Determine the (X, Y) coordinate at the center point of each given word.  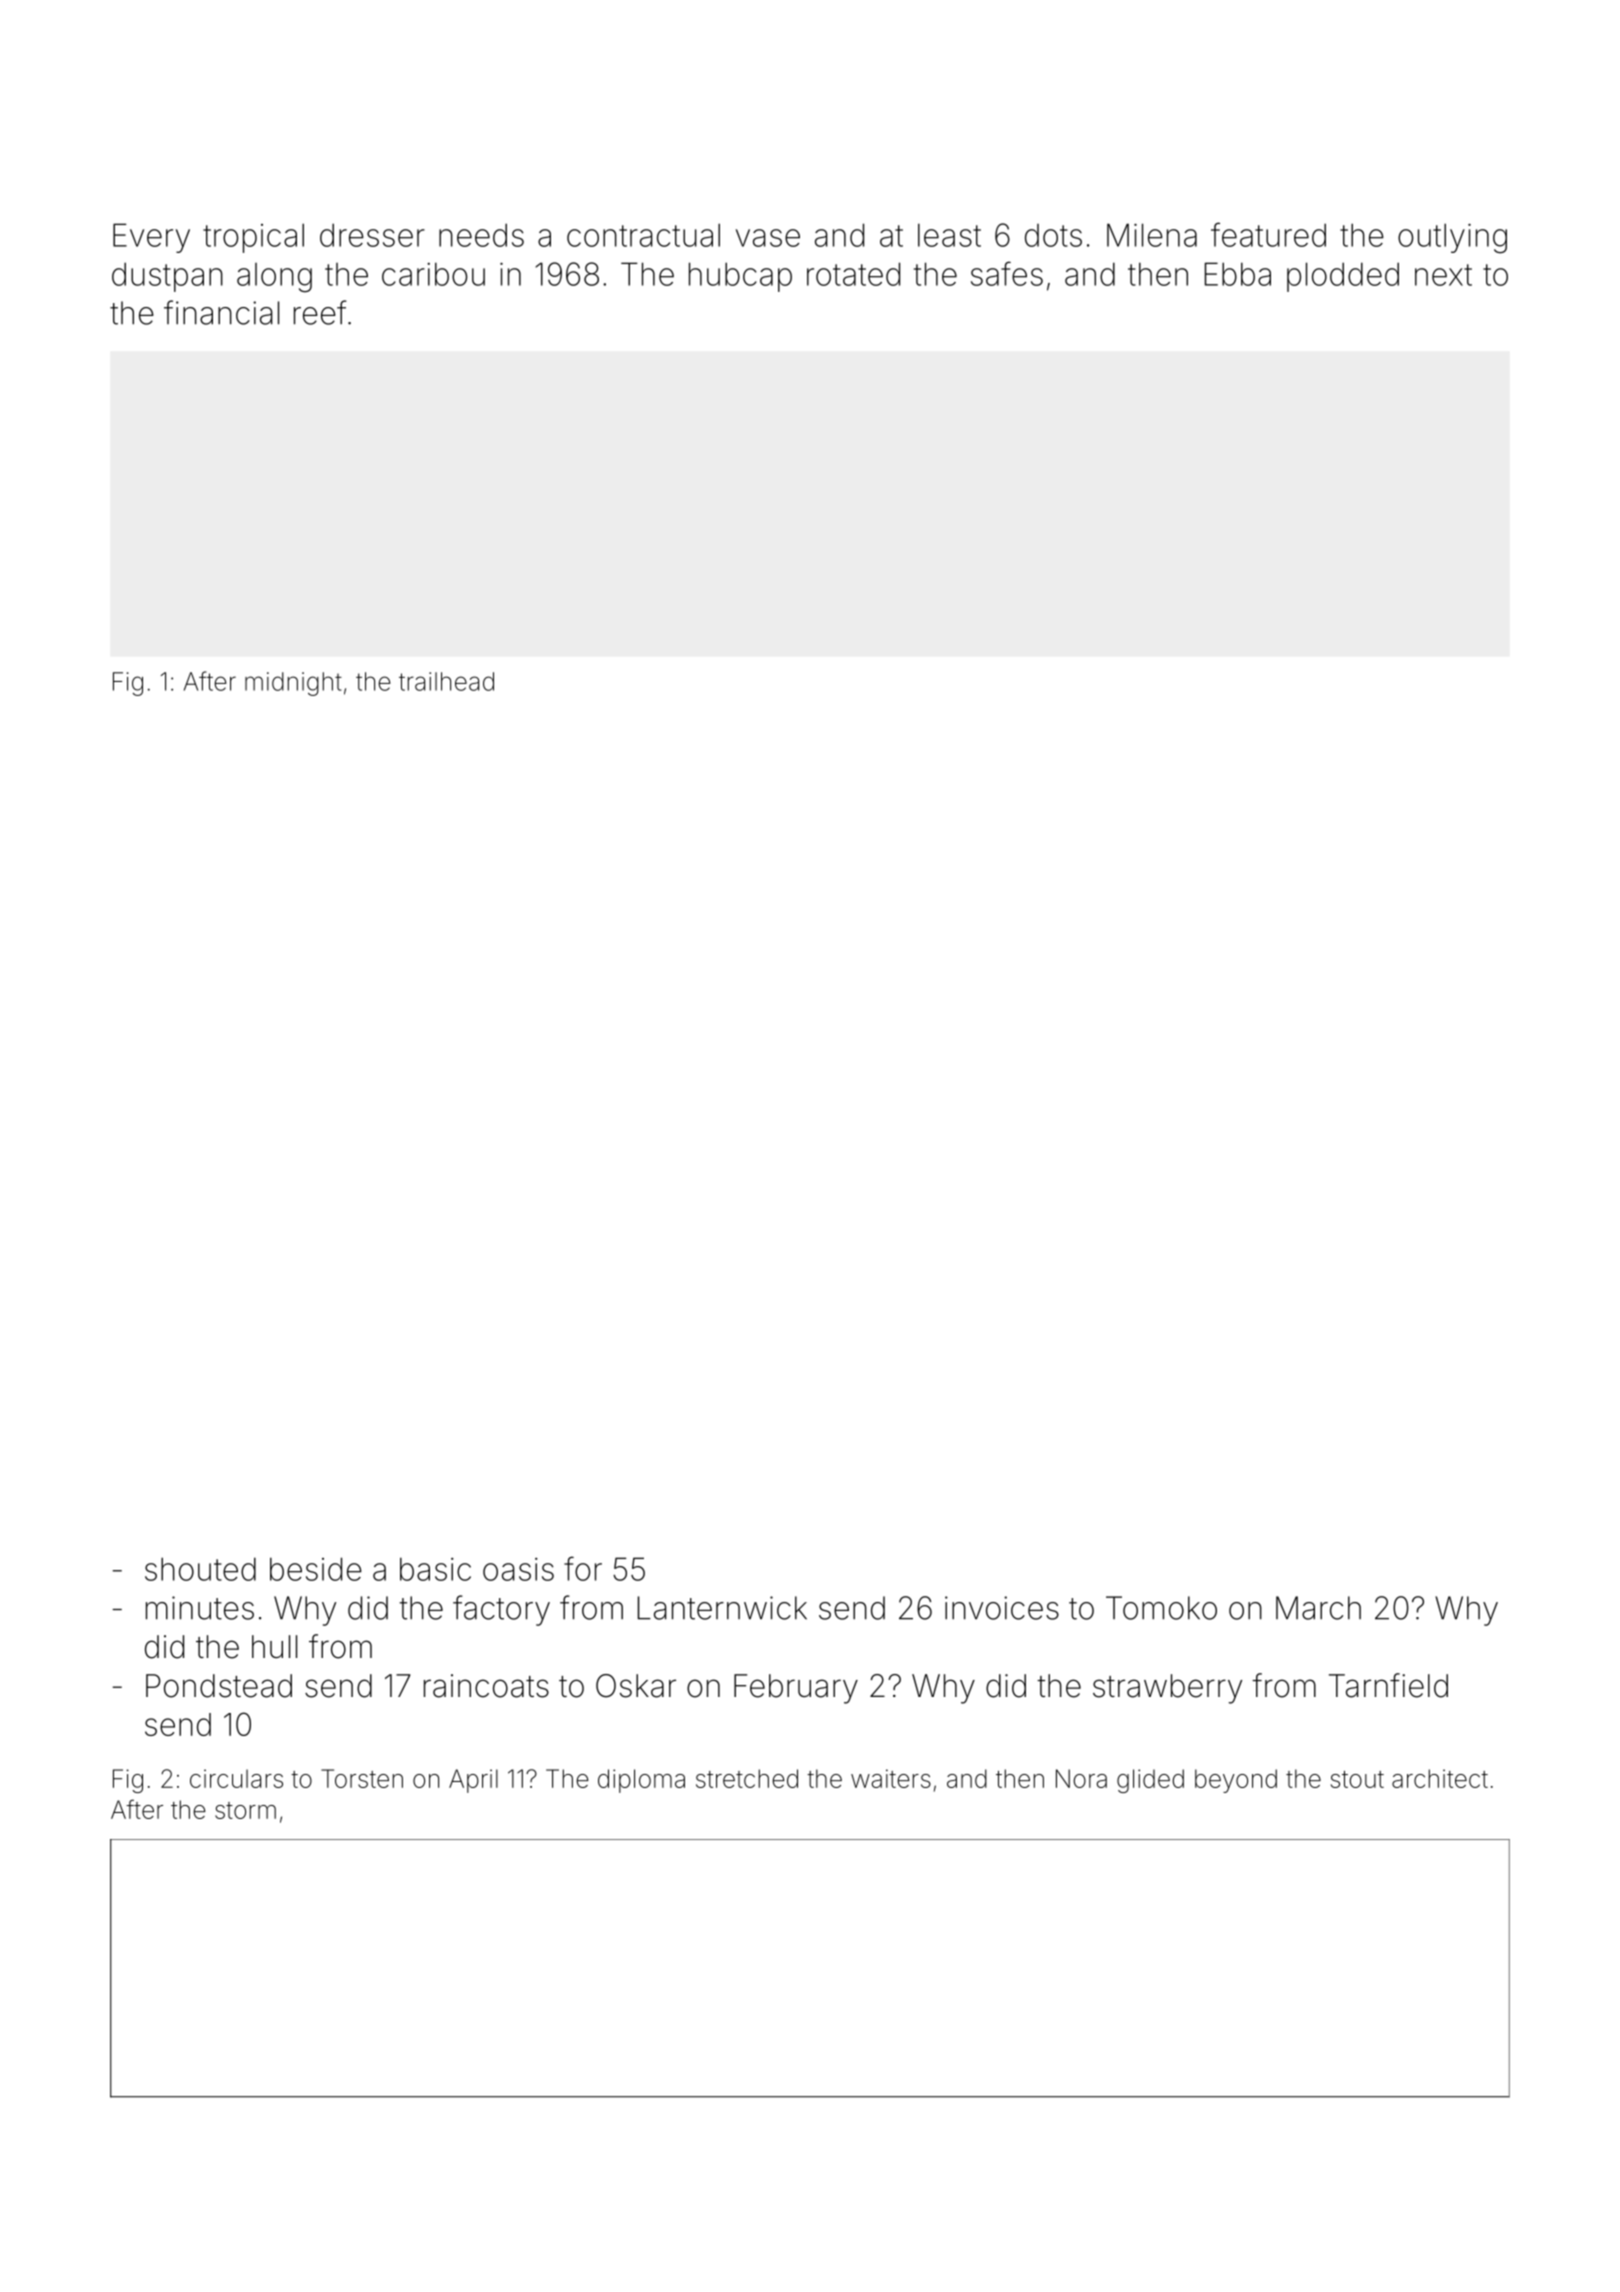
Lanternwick (722, 1608)
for (583, 1568)
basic (435, 1569)
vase (768, 238)
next (1443, 275)
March (1318, 1608)
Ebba (1238, 274)
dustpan (167, 277)
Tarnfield (1388, 1685)
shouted (200, 1569)
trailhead (446, 681)
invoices (1002, 1608)
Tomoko (1161, 1608)
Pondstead (219, 1686)
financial (221, 312)
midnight (293, 684)
